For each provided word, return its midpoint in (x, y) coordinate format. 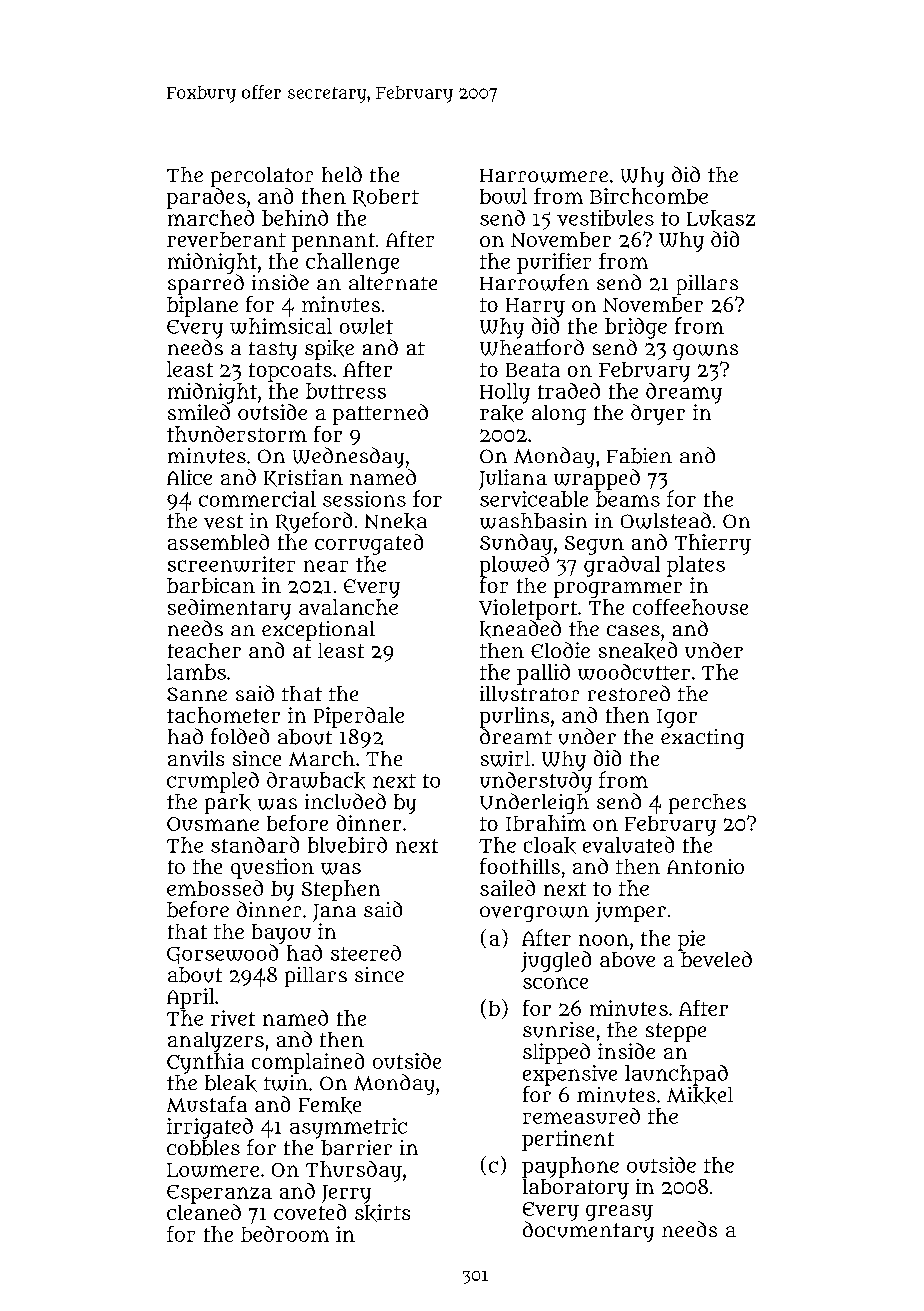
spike (329, 350)
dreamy (684, 393)
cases (633, 630)
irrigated (210, 1128)
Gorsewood (222, 954)
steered (366, 953)
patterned (380, 414)
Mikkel (700, 1095)
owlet (366, 326)
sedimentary (229, 609)
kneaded (520, 629)
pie (691, 940)
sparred (206, 284)
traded (569, 391)
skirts (382, 1213)
